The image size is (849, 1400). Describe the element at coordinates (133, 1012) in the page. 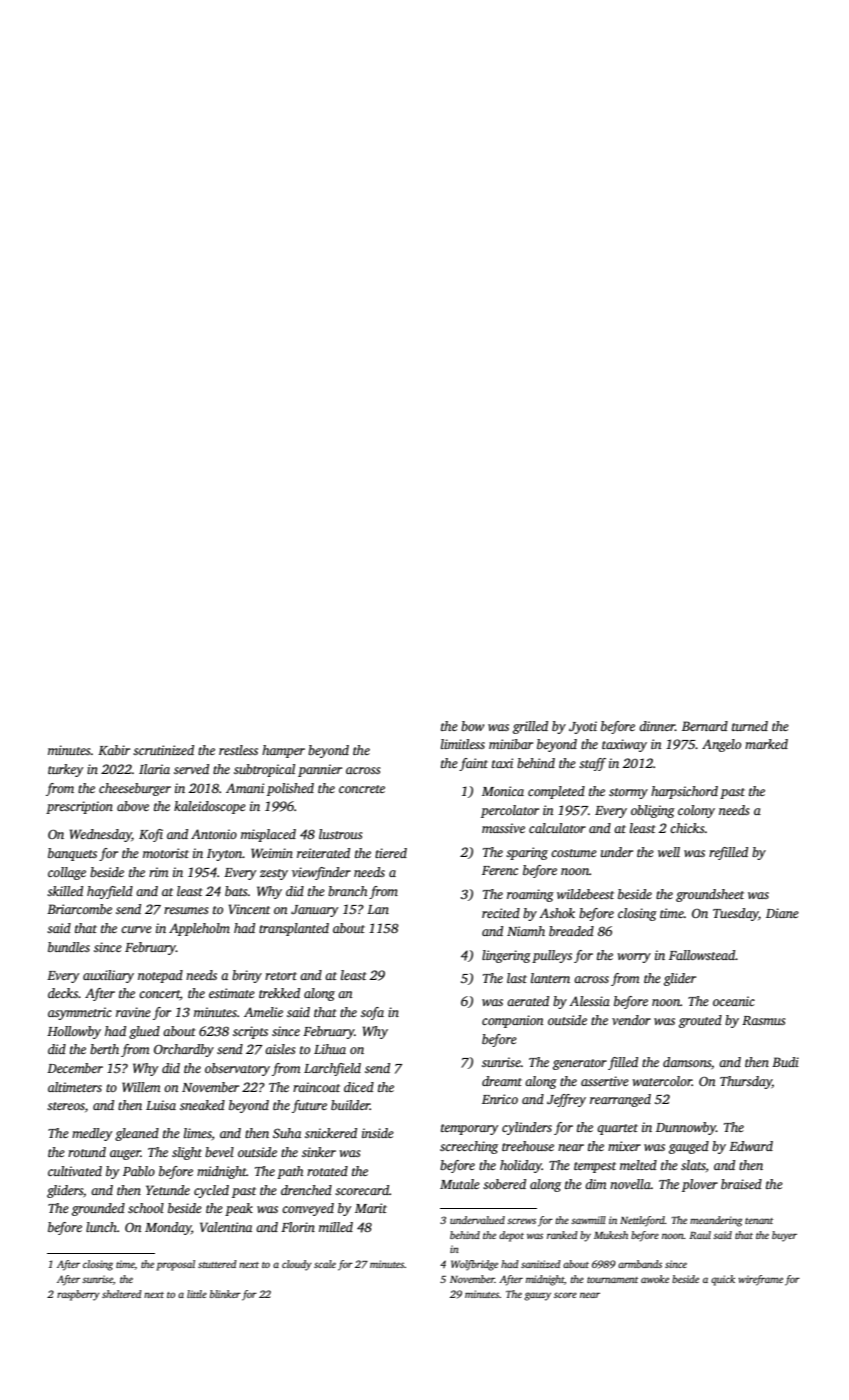

I see `ravine` at that location.
